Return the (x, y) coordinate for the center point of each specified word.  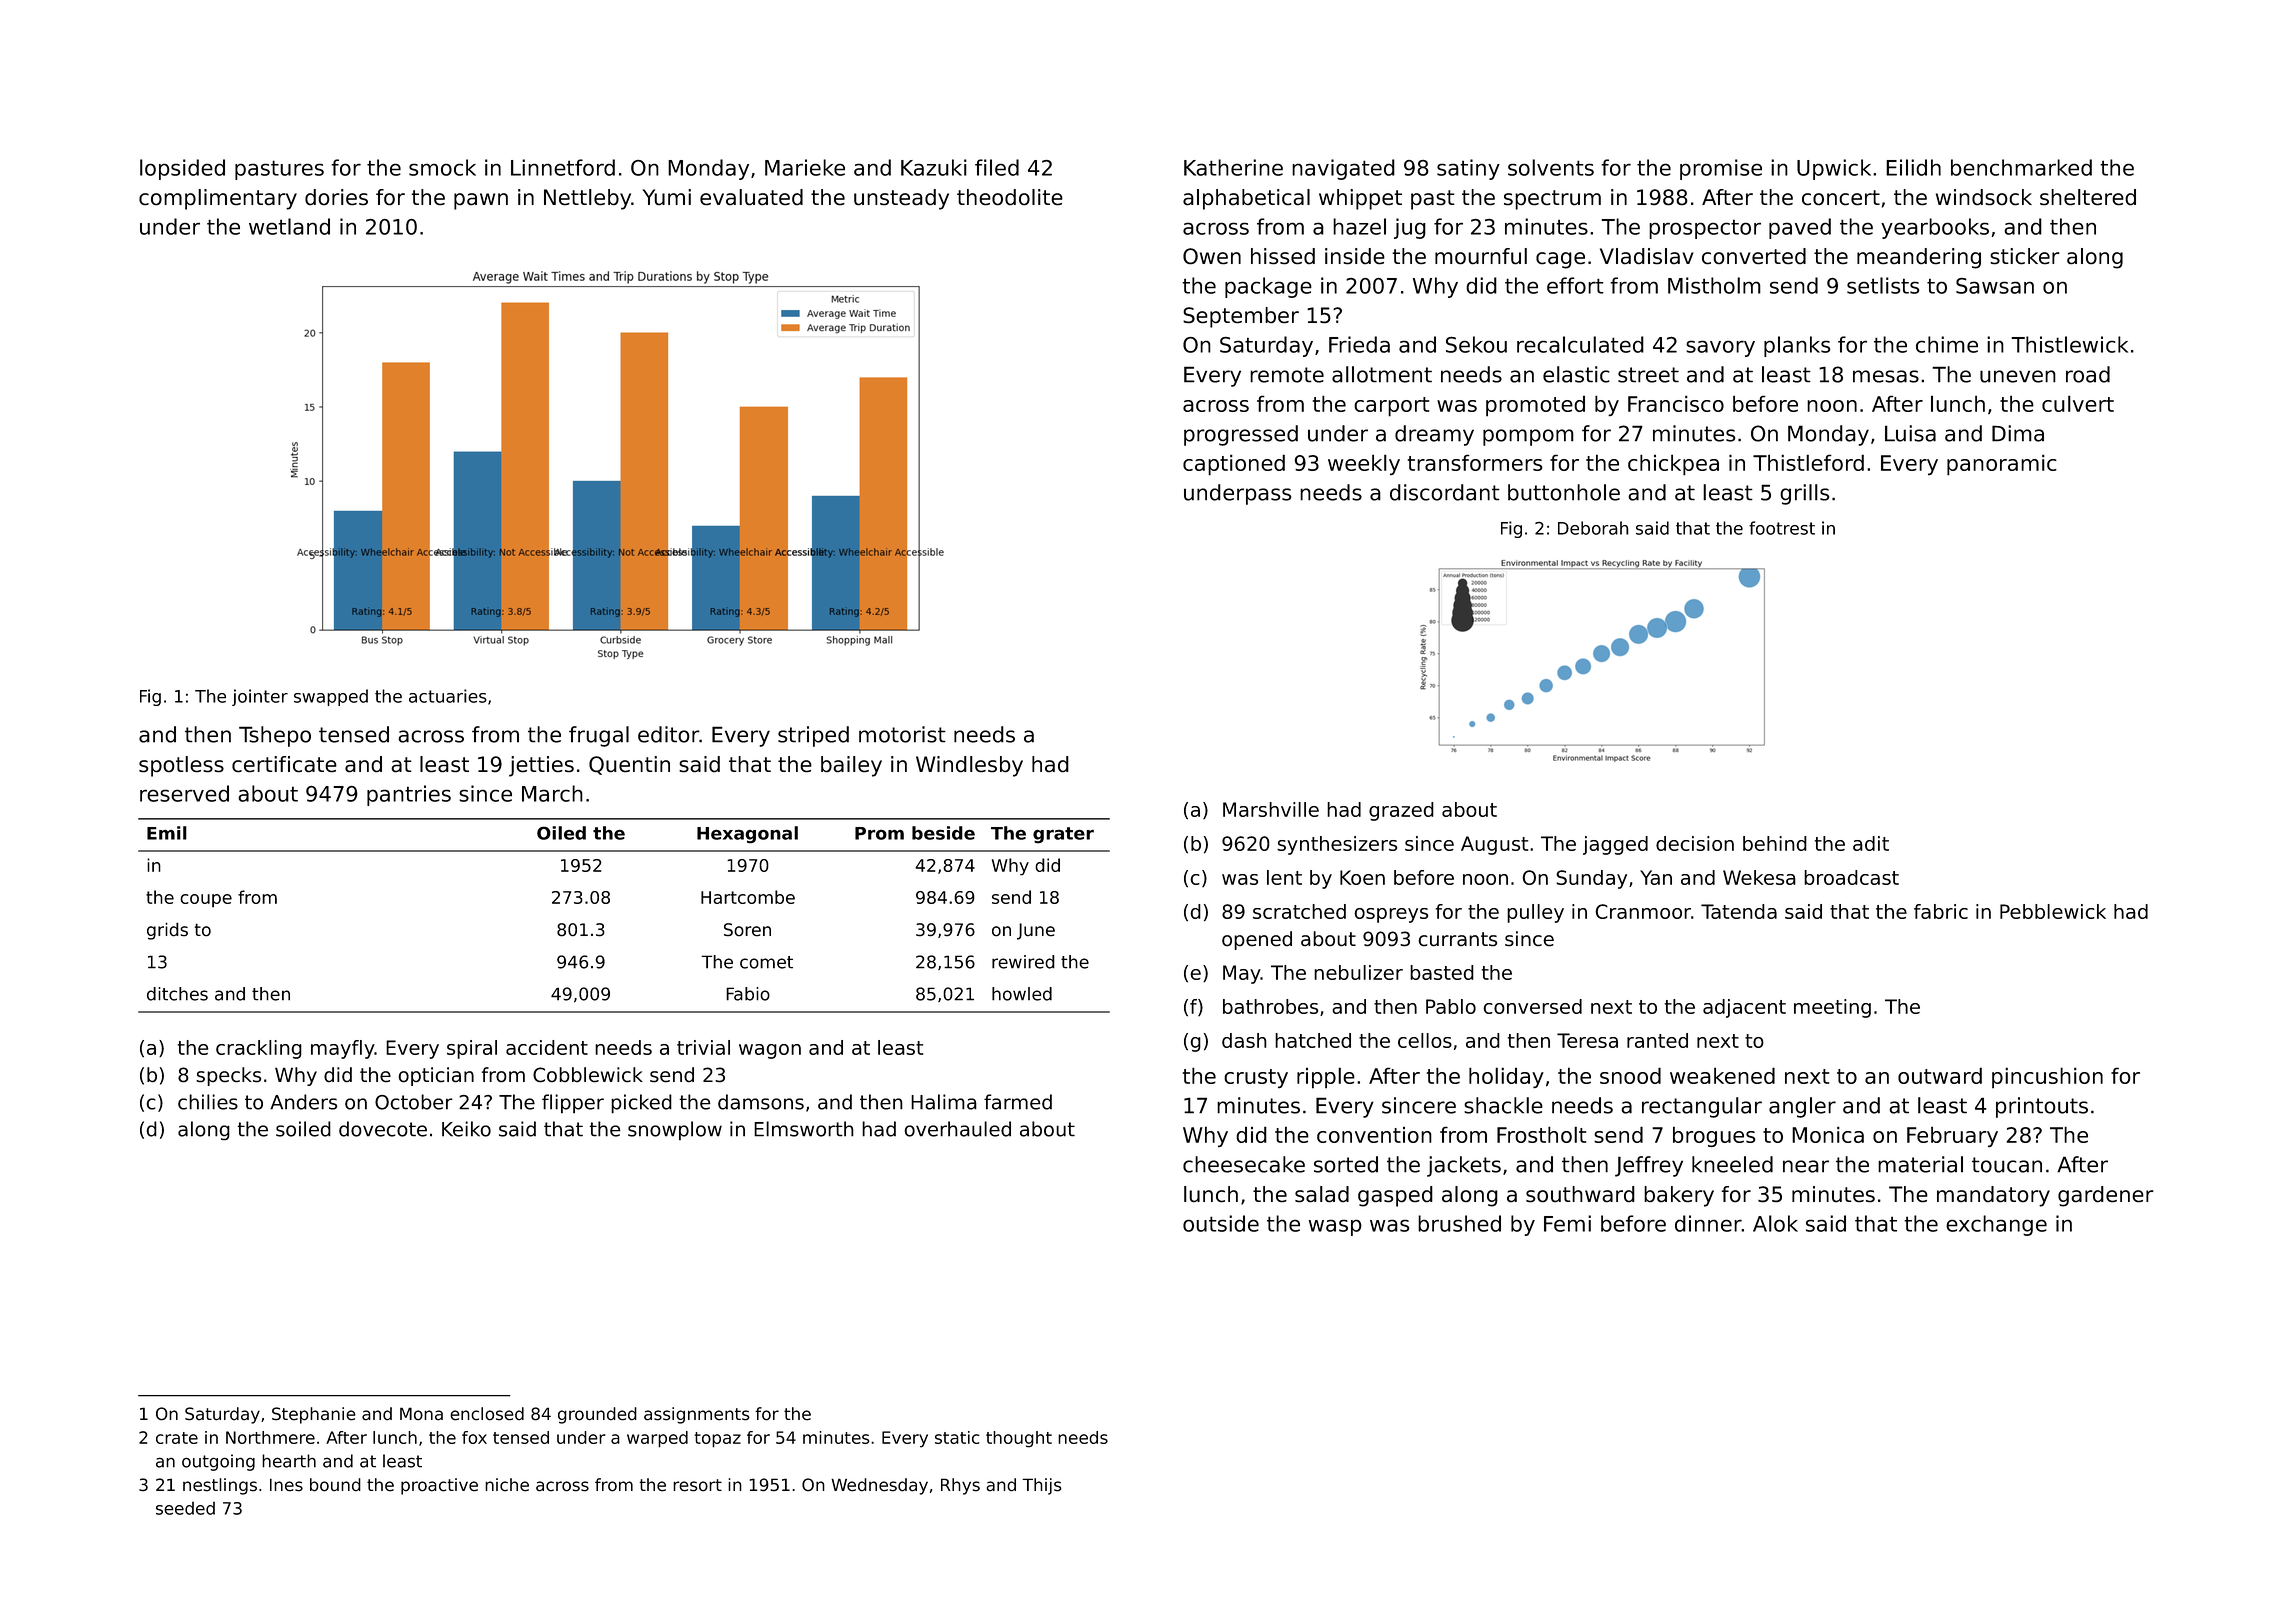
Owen (1212, 256)
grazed (1401, 811)
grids (167, 931)
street (1648, 375)
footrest (1782, 528)
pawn (481, 201)
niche (507, 1485)
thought (1019, 1439)
